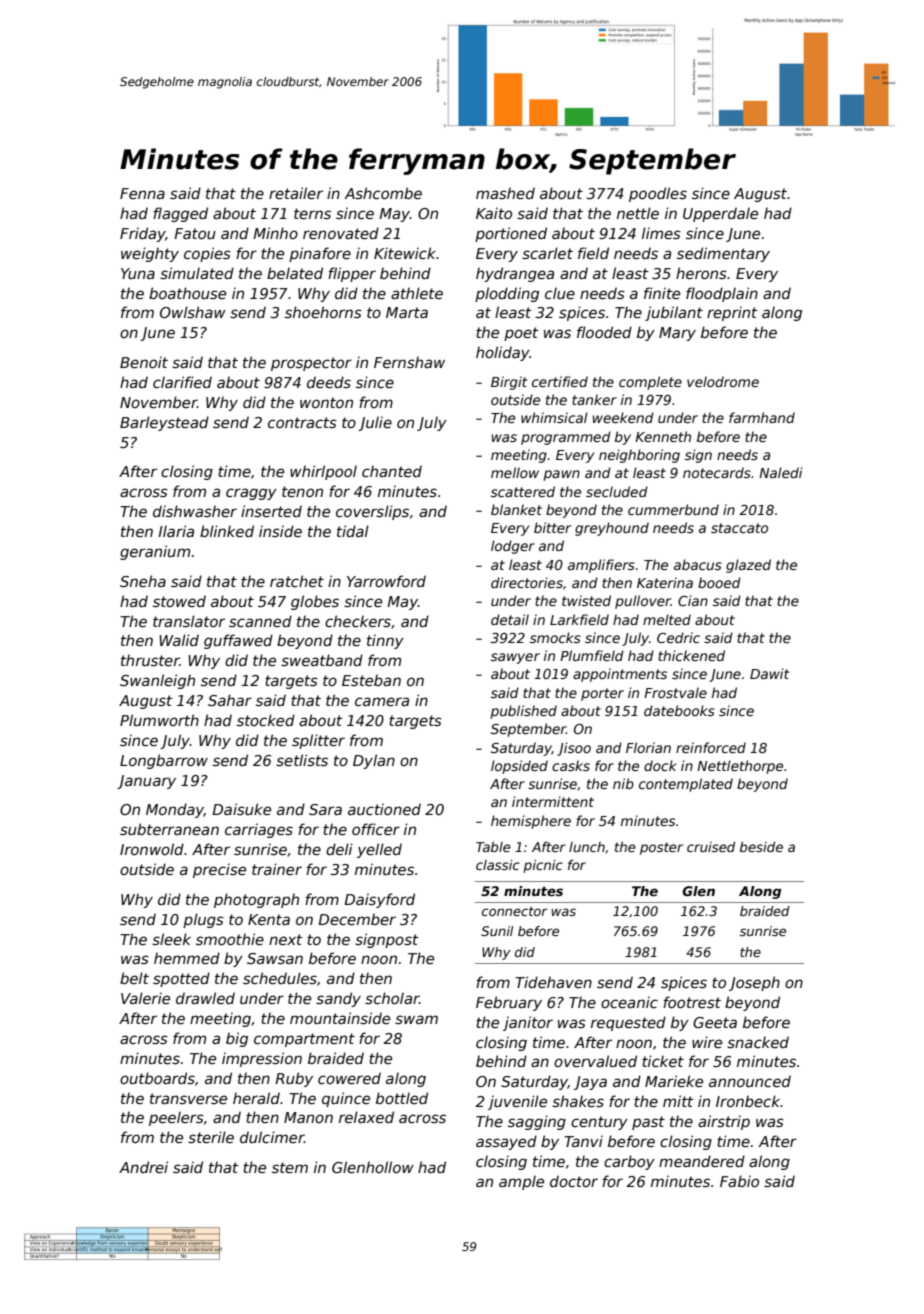  What do you see at coordinates (658, 194) in the screenshot?
I see `poodles` at bounding box center [658, 194].
